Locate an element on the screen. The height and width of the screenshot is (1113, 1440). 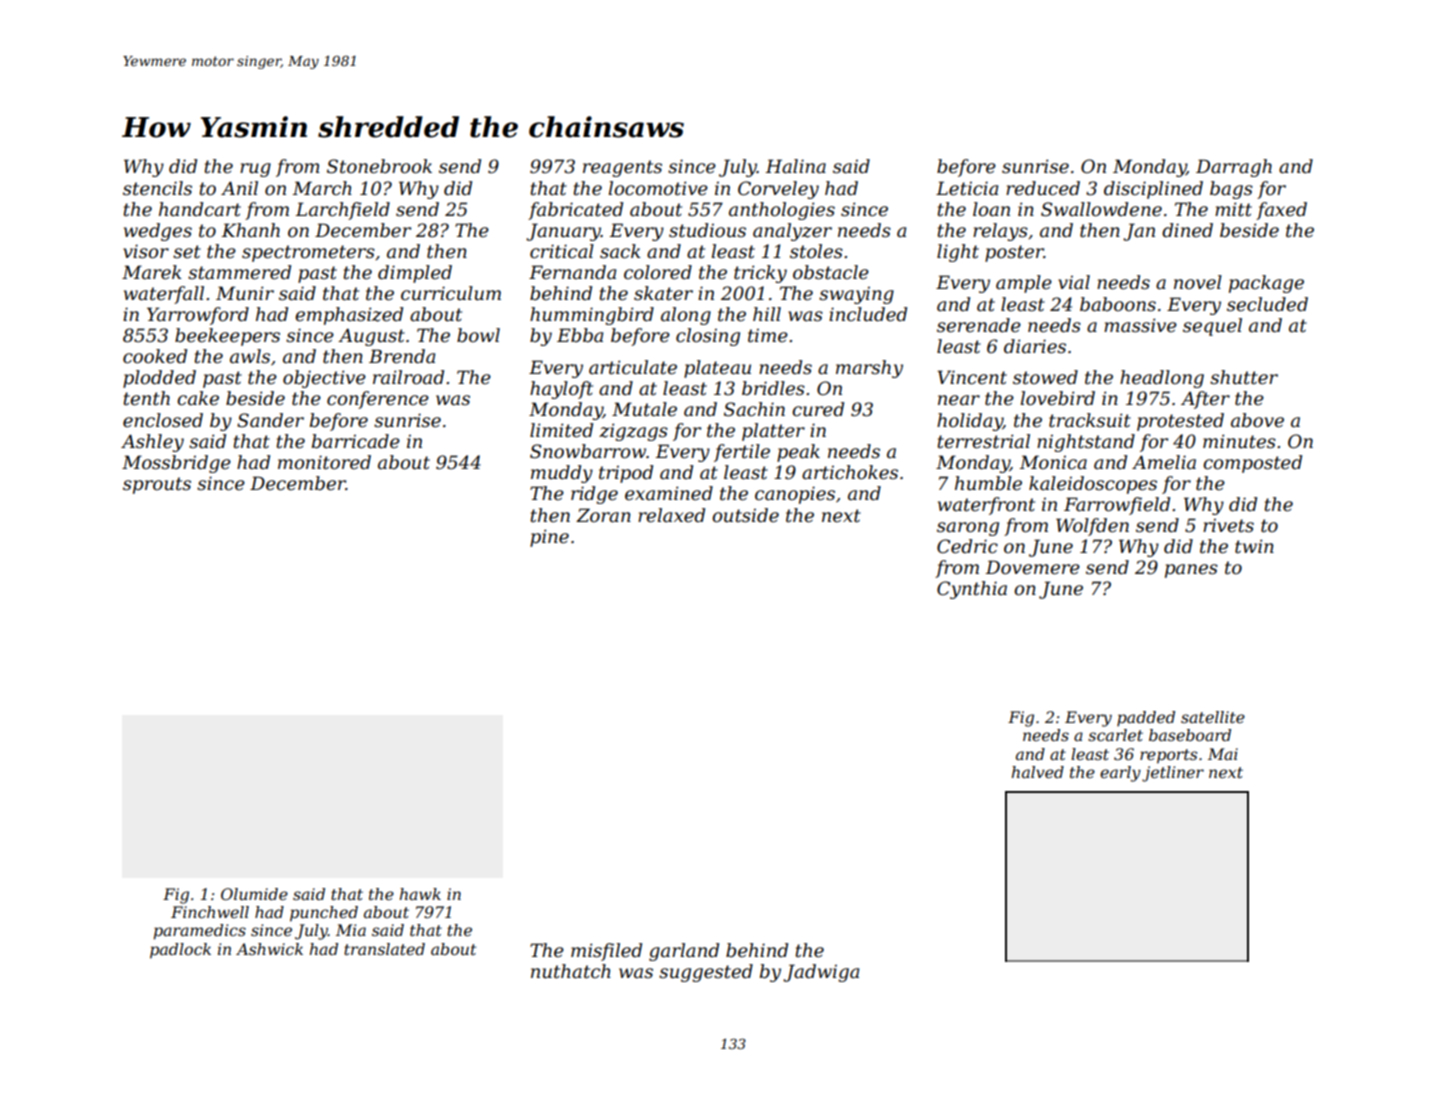
Darragh is located at coordinates (1234, 168).
